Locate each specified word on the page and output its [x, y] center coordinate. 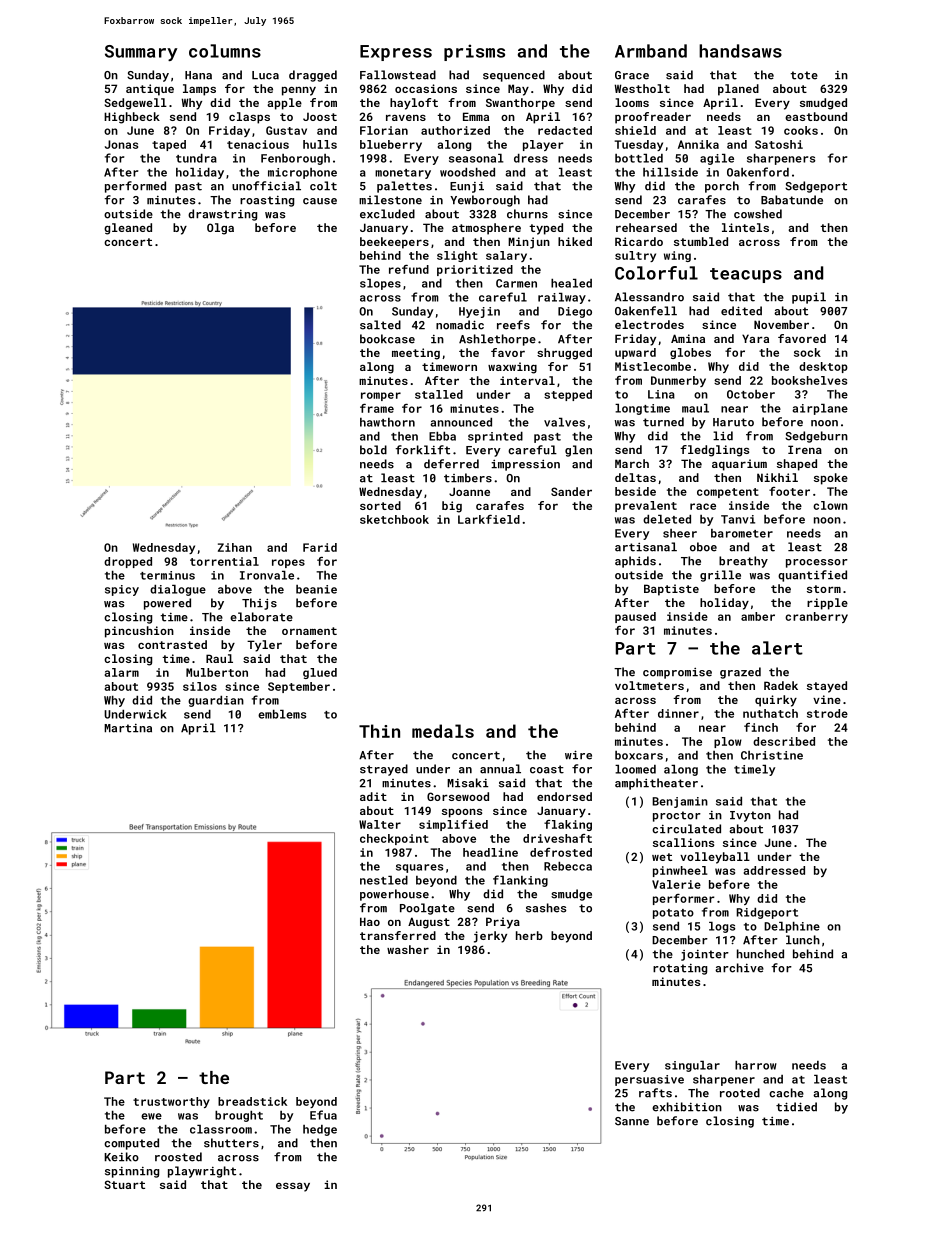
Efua [323, 1115]
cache [786, 1093]
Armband [651, 51]
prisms [474, 52]
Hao [370, 921]
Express [396, 53]
